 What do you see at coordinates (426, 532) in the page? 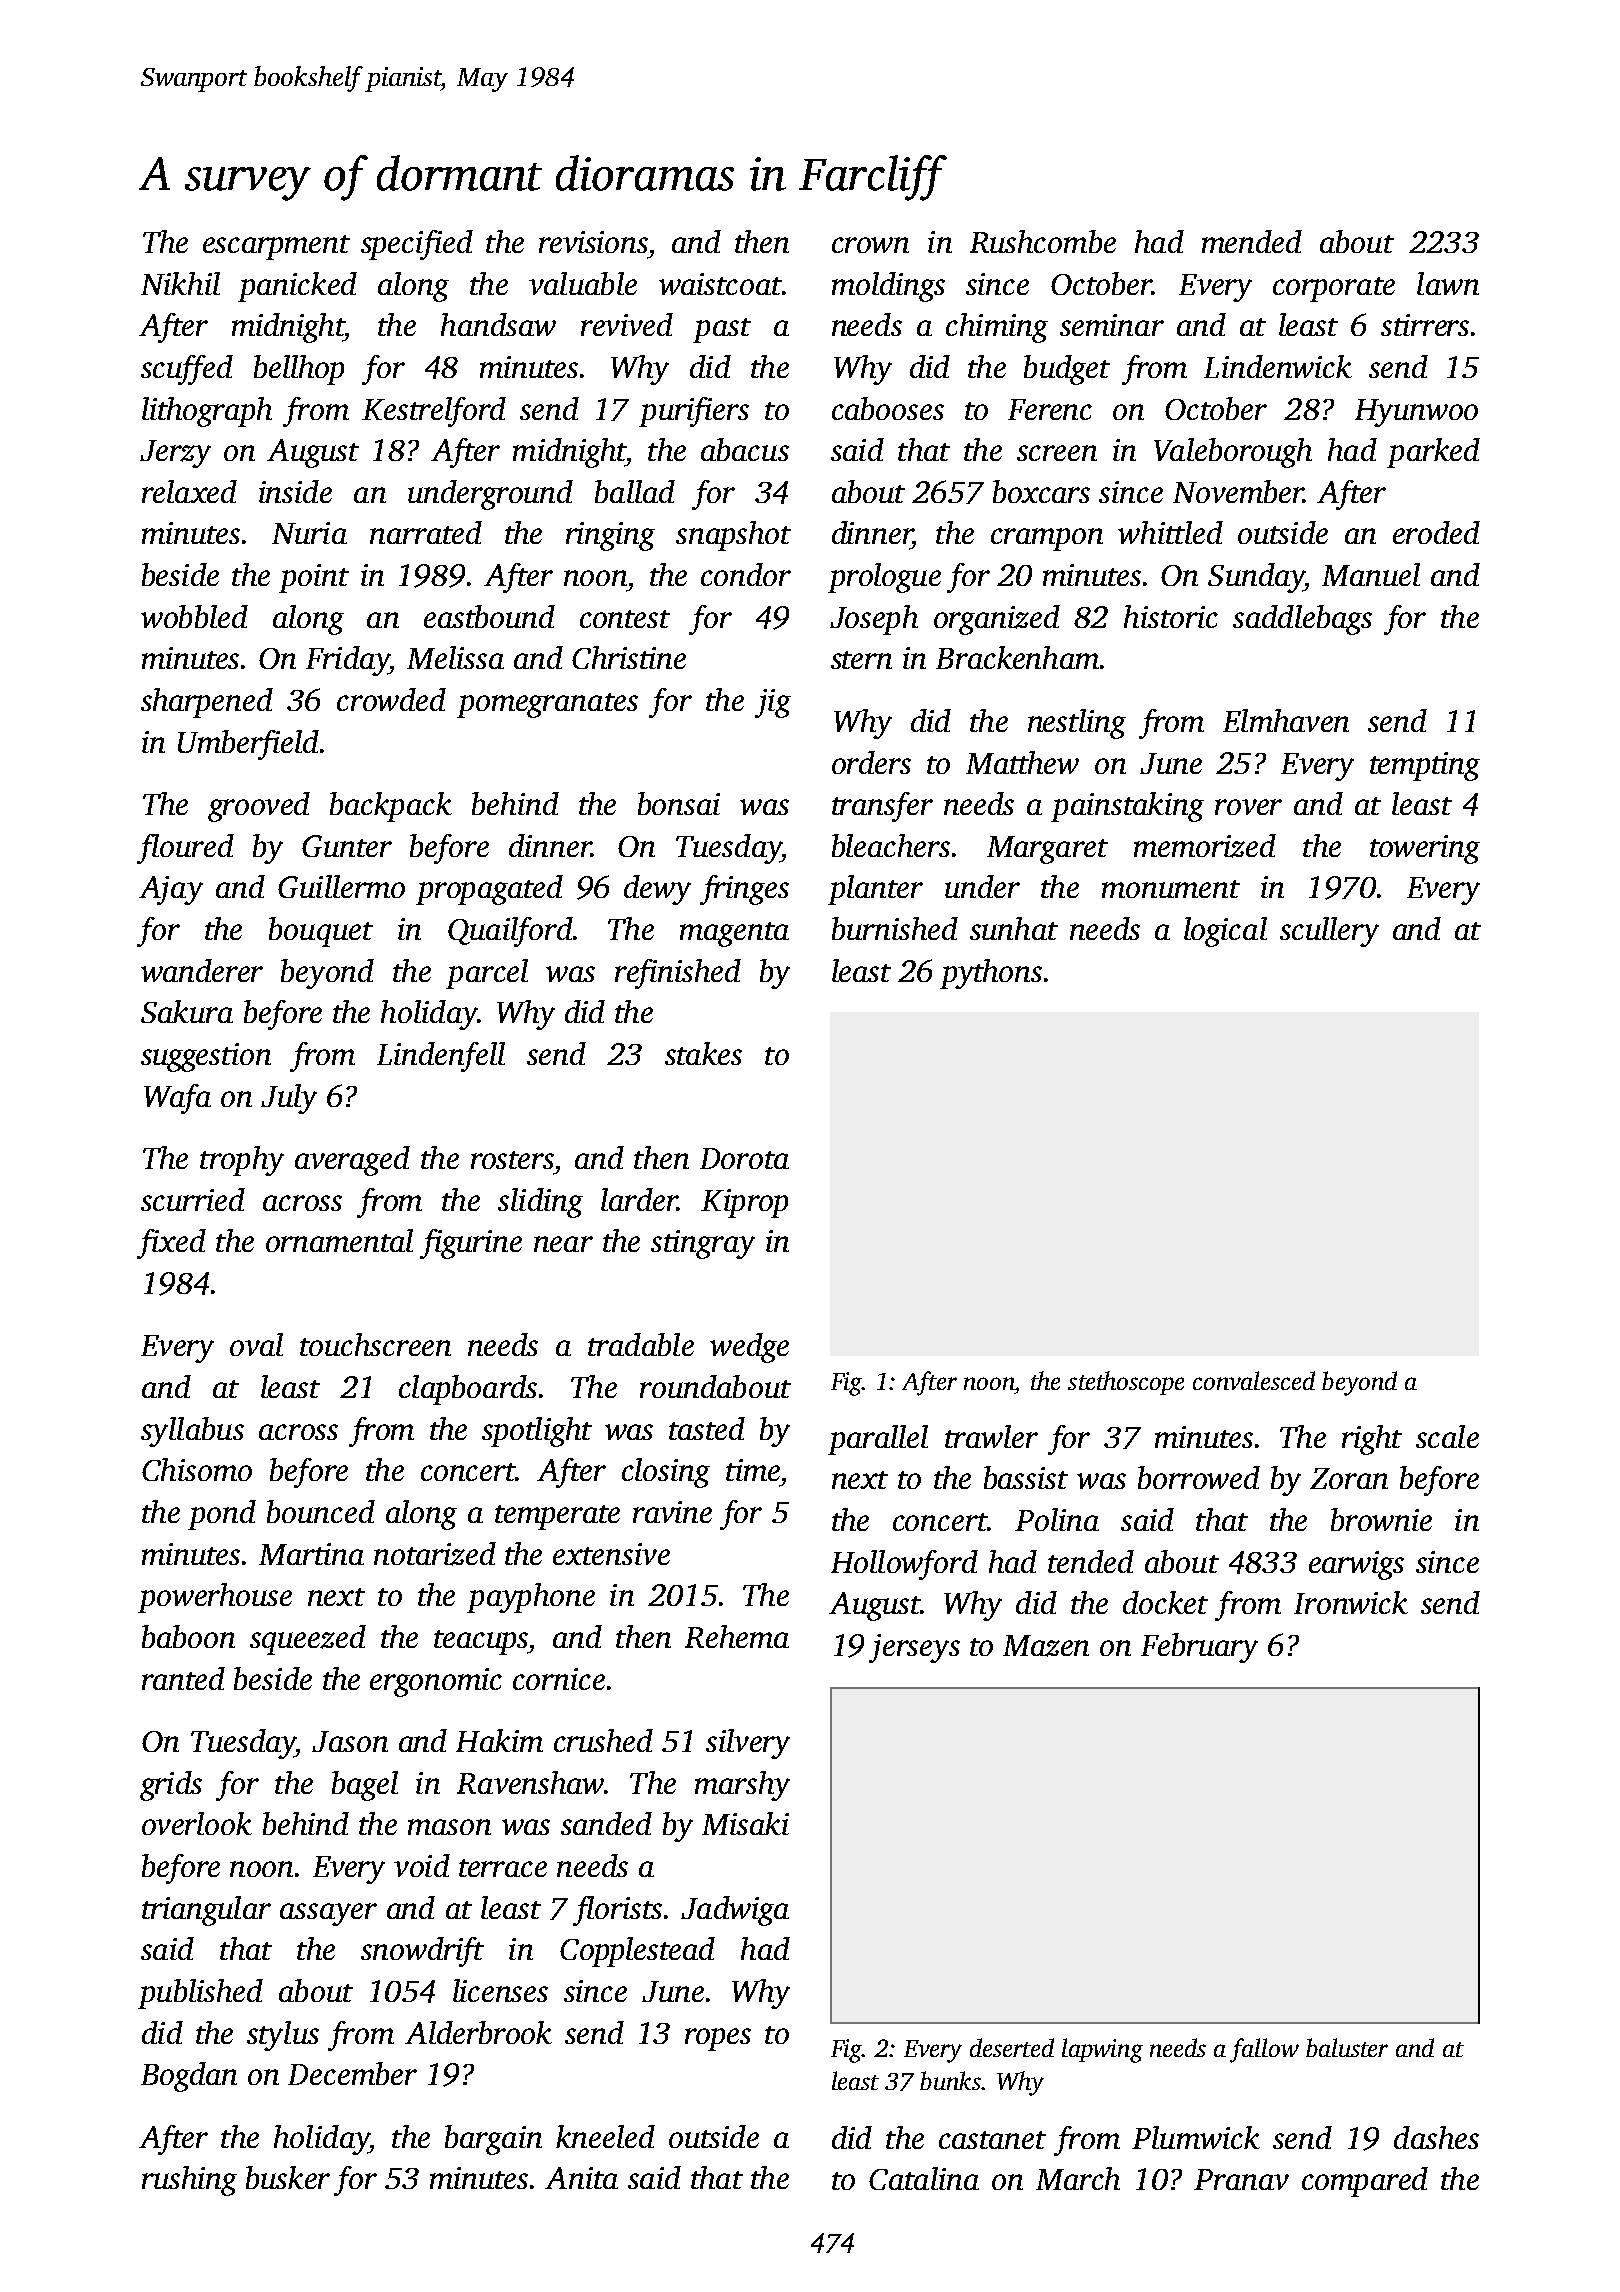
I see `narrated` at bounding box center [426, 532].
